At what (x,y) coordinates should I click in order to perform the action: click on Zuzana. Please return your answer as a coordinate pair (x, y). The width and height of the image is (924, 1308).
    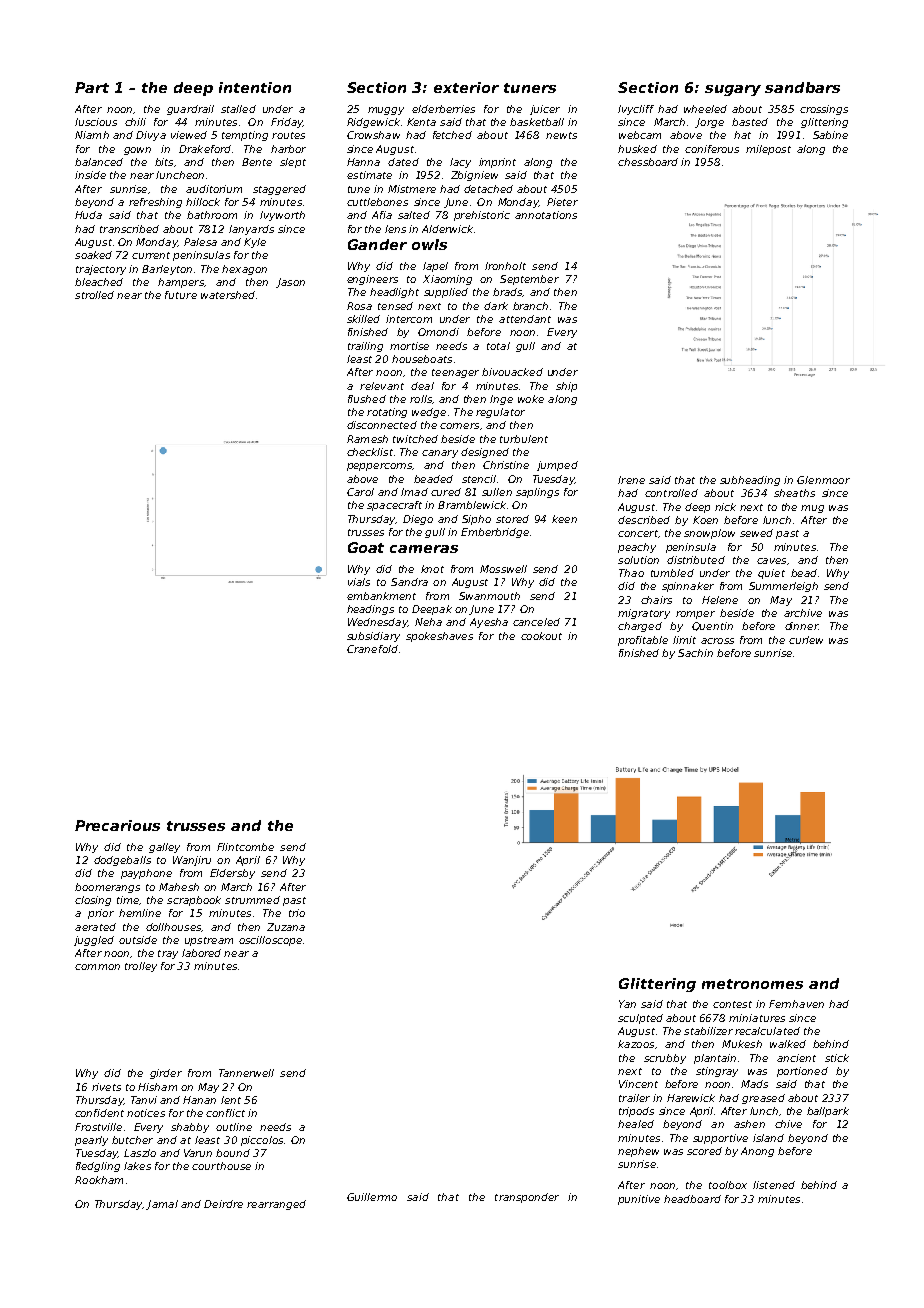
    Looking at the image, I should click on (286, 927).
